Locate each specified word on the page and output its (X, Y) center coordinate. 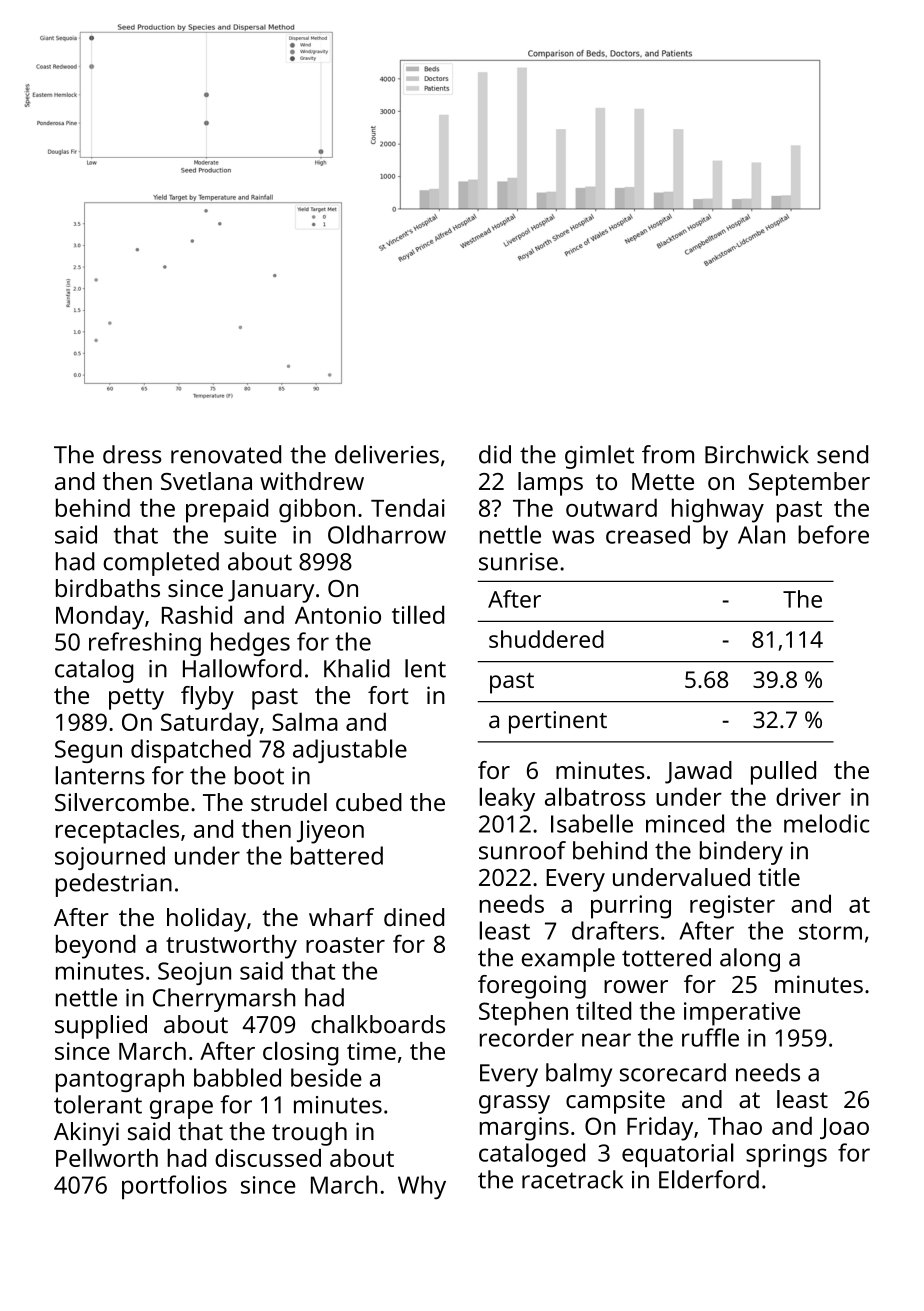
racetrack (572, 1179)
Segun (88, 751)
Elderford (709, 1179)
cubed (369, 802)
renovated (226, 454)
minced (685, 823)
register (732, 907)
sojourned (110, 858)
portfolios (174, 1187)
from (668, 454)
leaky (507, 799)
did (495, 454)
